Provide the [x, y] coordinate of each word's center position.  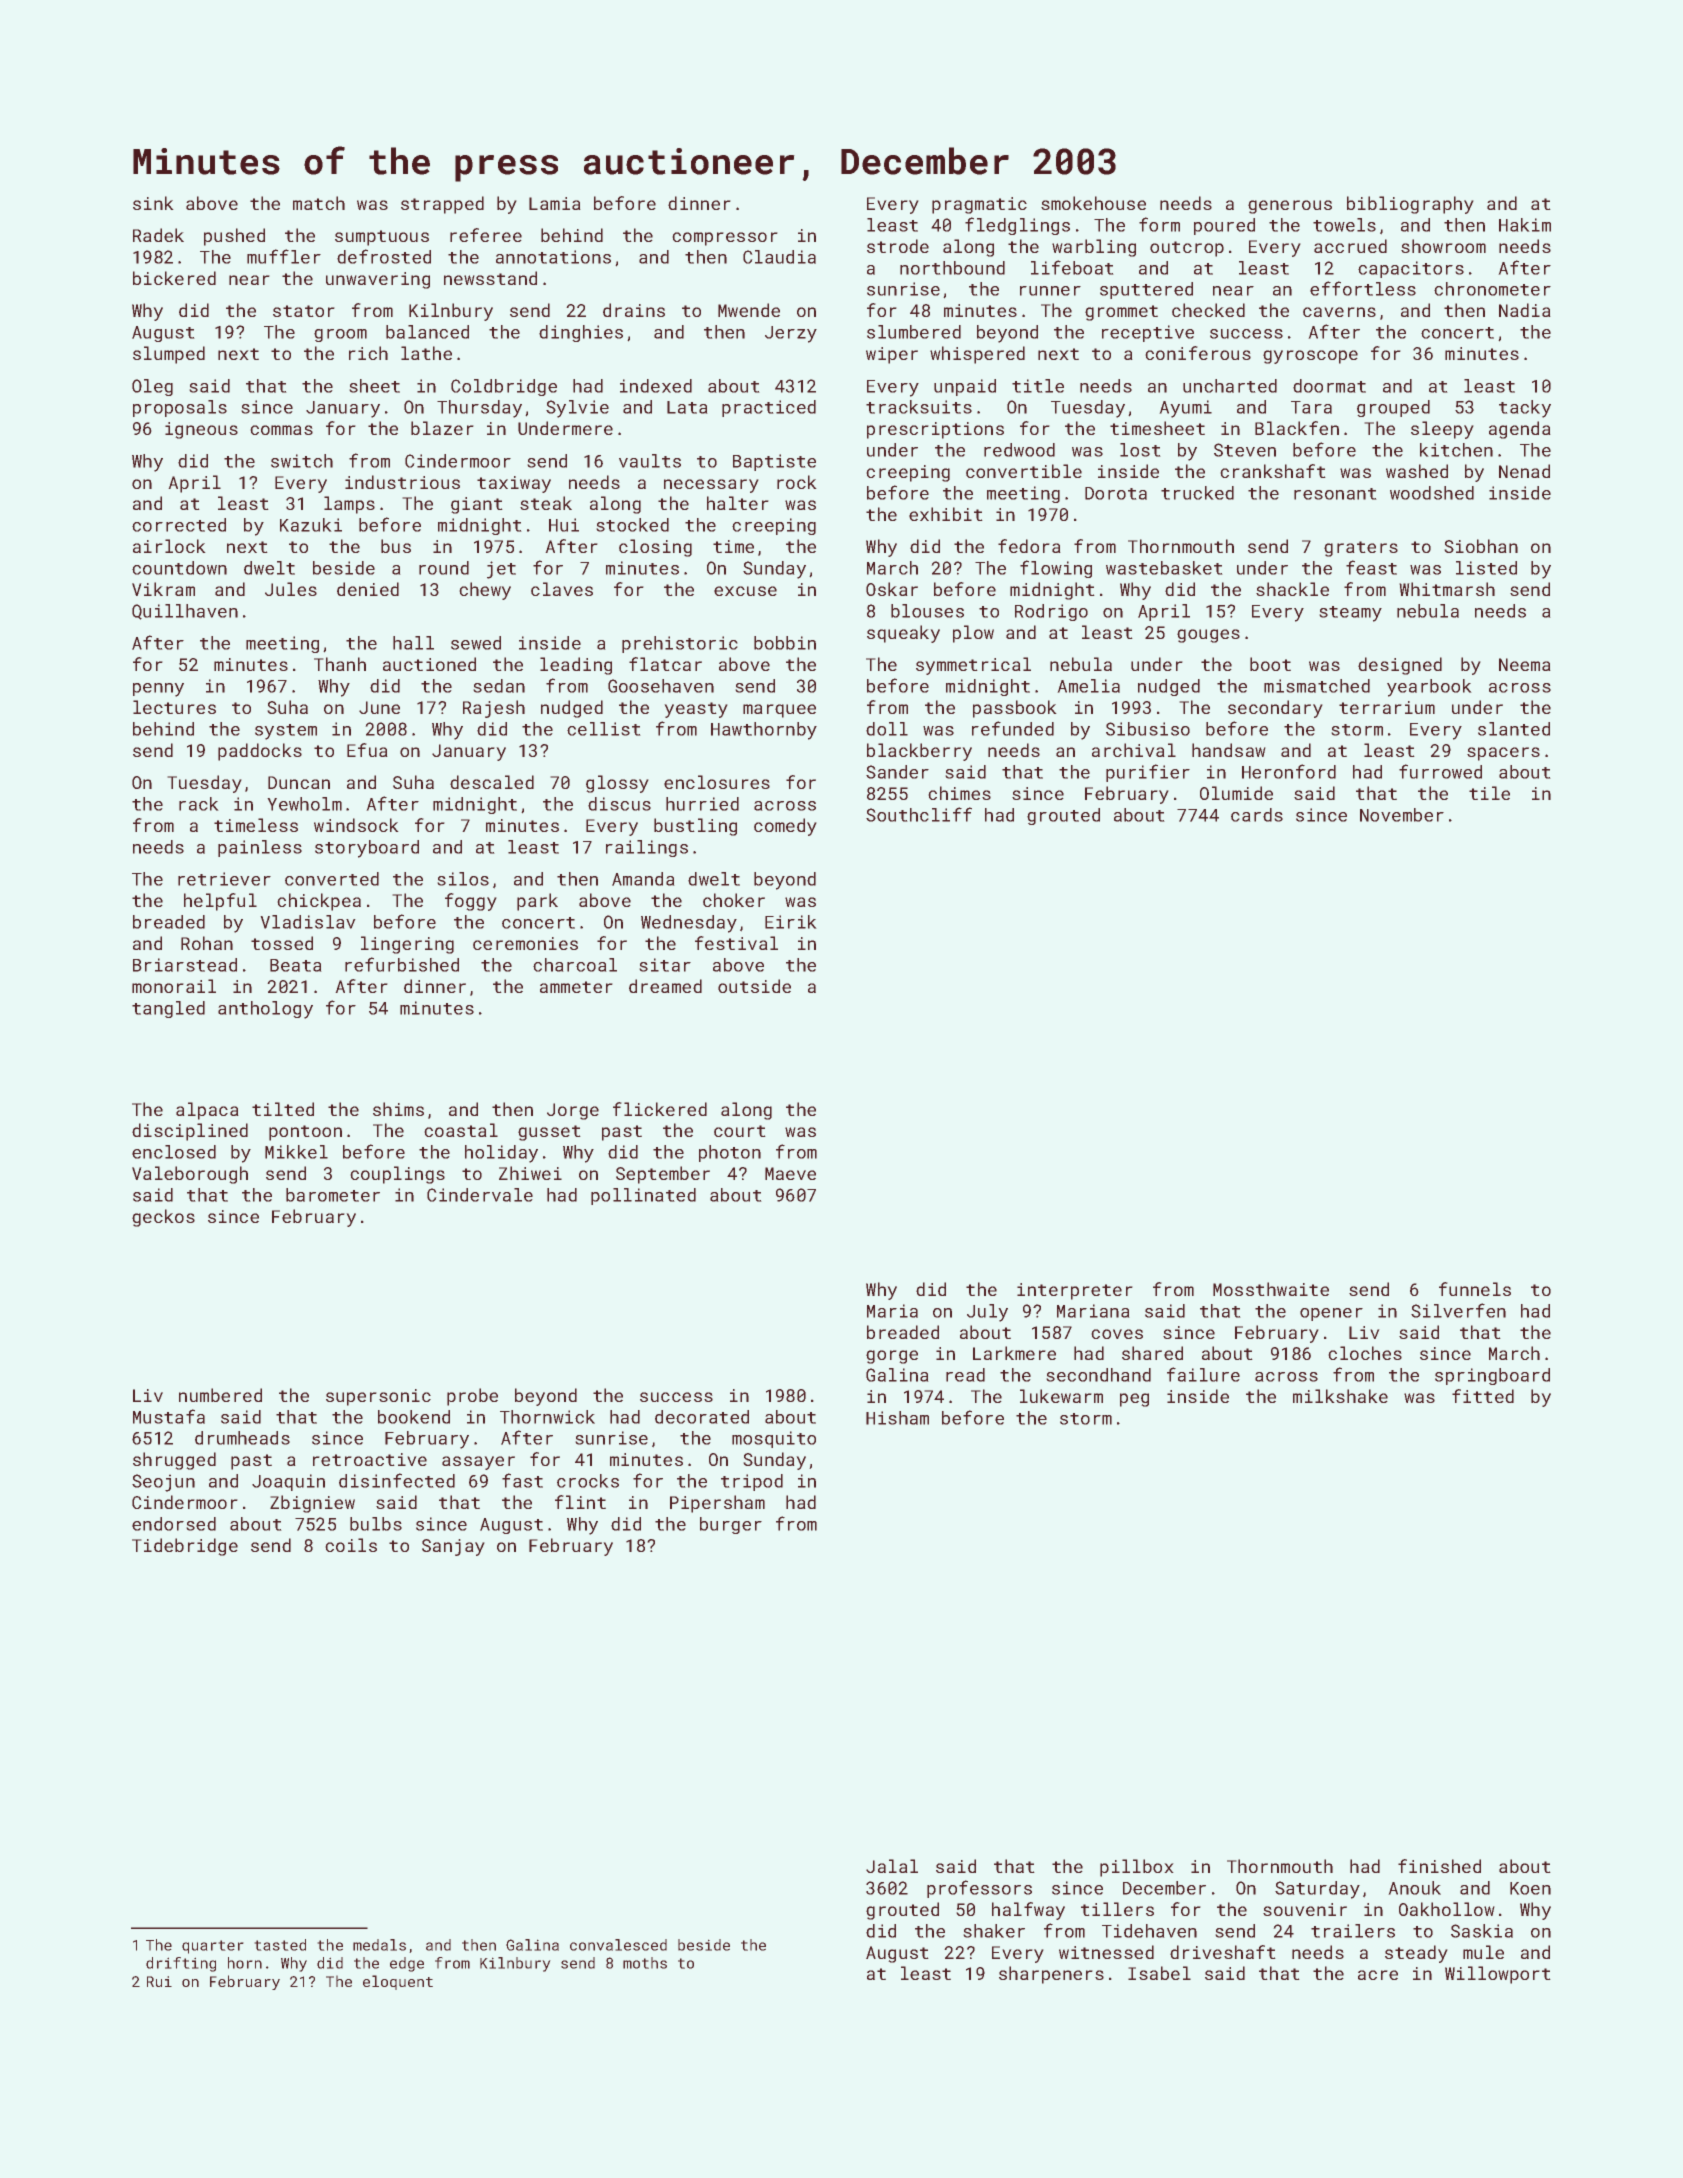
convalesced [618, 1945]
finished [1439, 1866]
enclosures [717, 782]
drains [634, 310]
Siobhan [1481, 546]
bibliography [1410, 205]
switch [302, 461]
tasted [280, 1945]
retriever [224, 879]
